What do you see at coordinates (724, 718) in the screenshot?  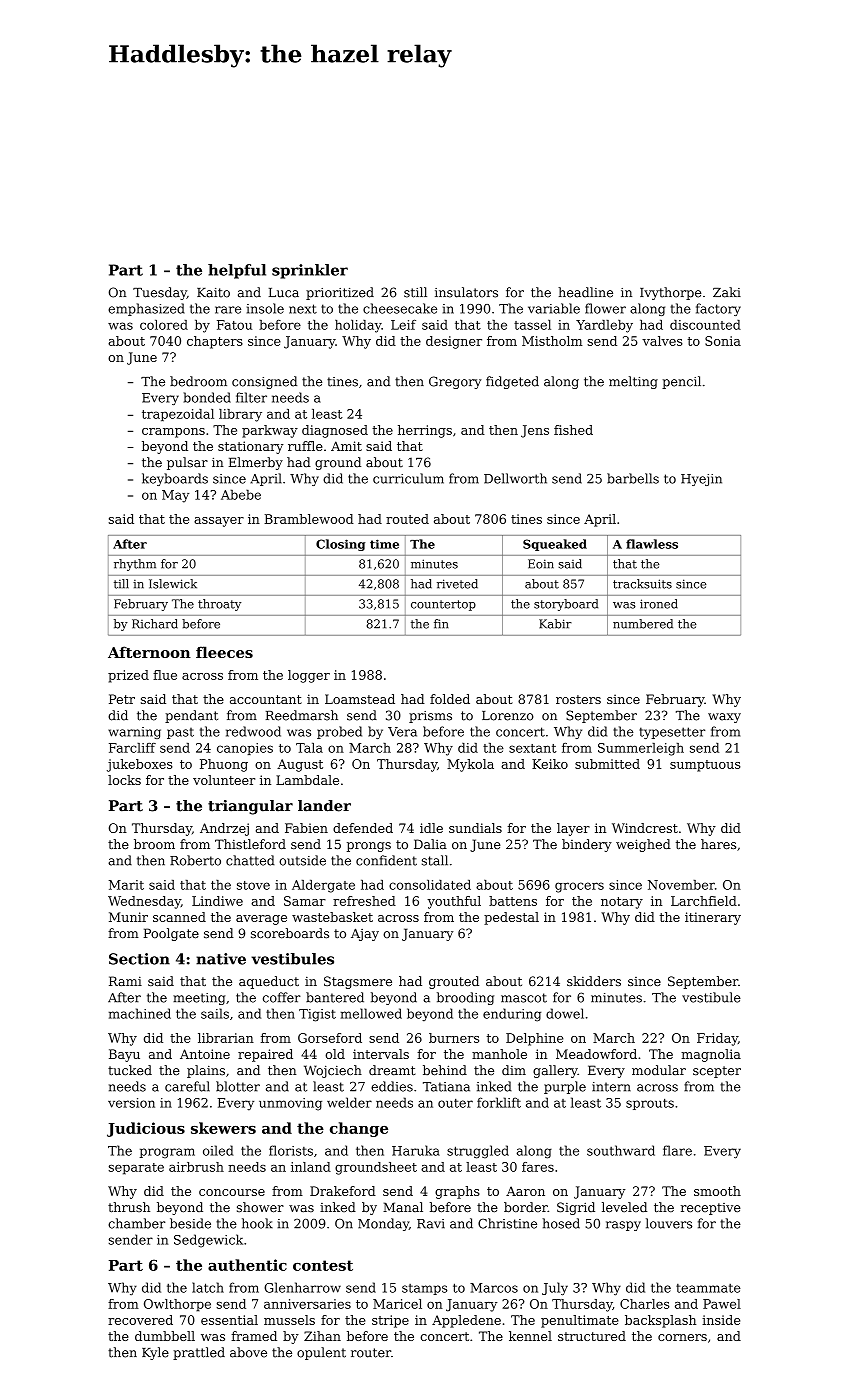 I see `waxy` at bounding box center [724, 718].
